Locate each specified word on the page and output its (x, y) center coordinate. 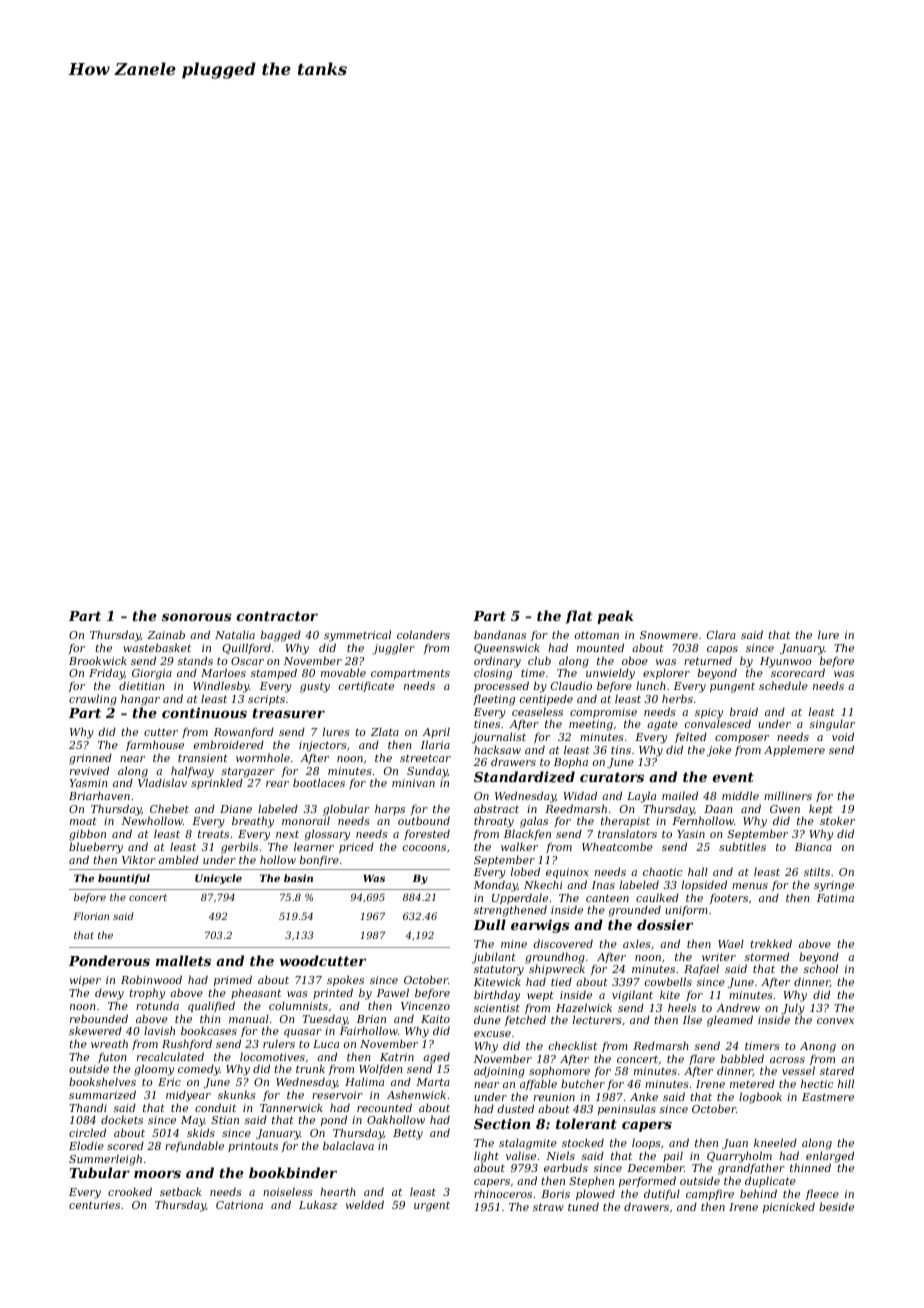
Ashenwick (416, 1094)
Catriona (239, 1205)
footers (729, 899)
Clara (721, 634)
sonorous (197, 617)
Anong (818, 1047)
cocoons (424, 848)
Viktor (139, 859)
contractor (277, 616)
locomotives (272, 1056)
